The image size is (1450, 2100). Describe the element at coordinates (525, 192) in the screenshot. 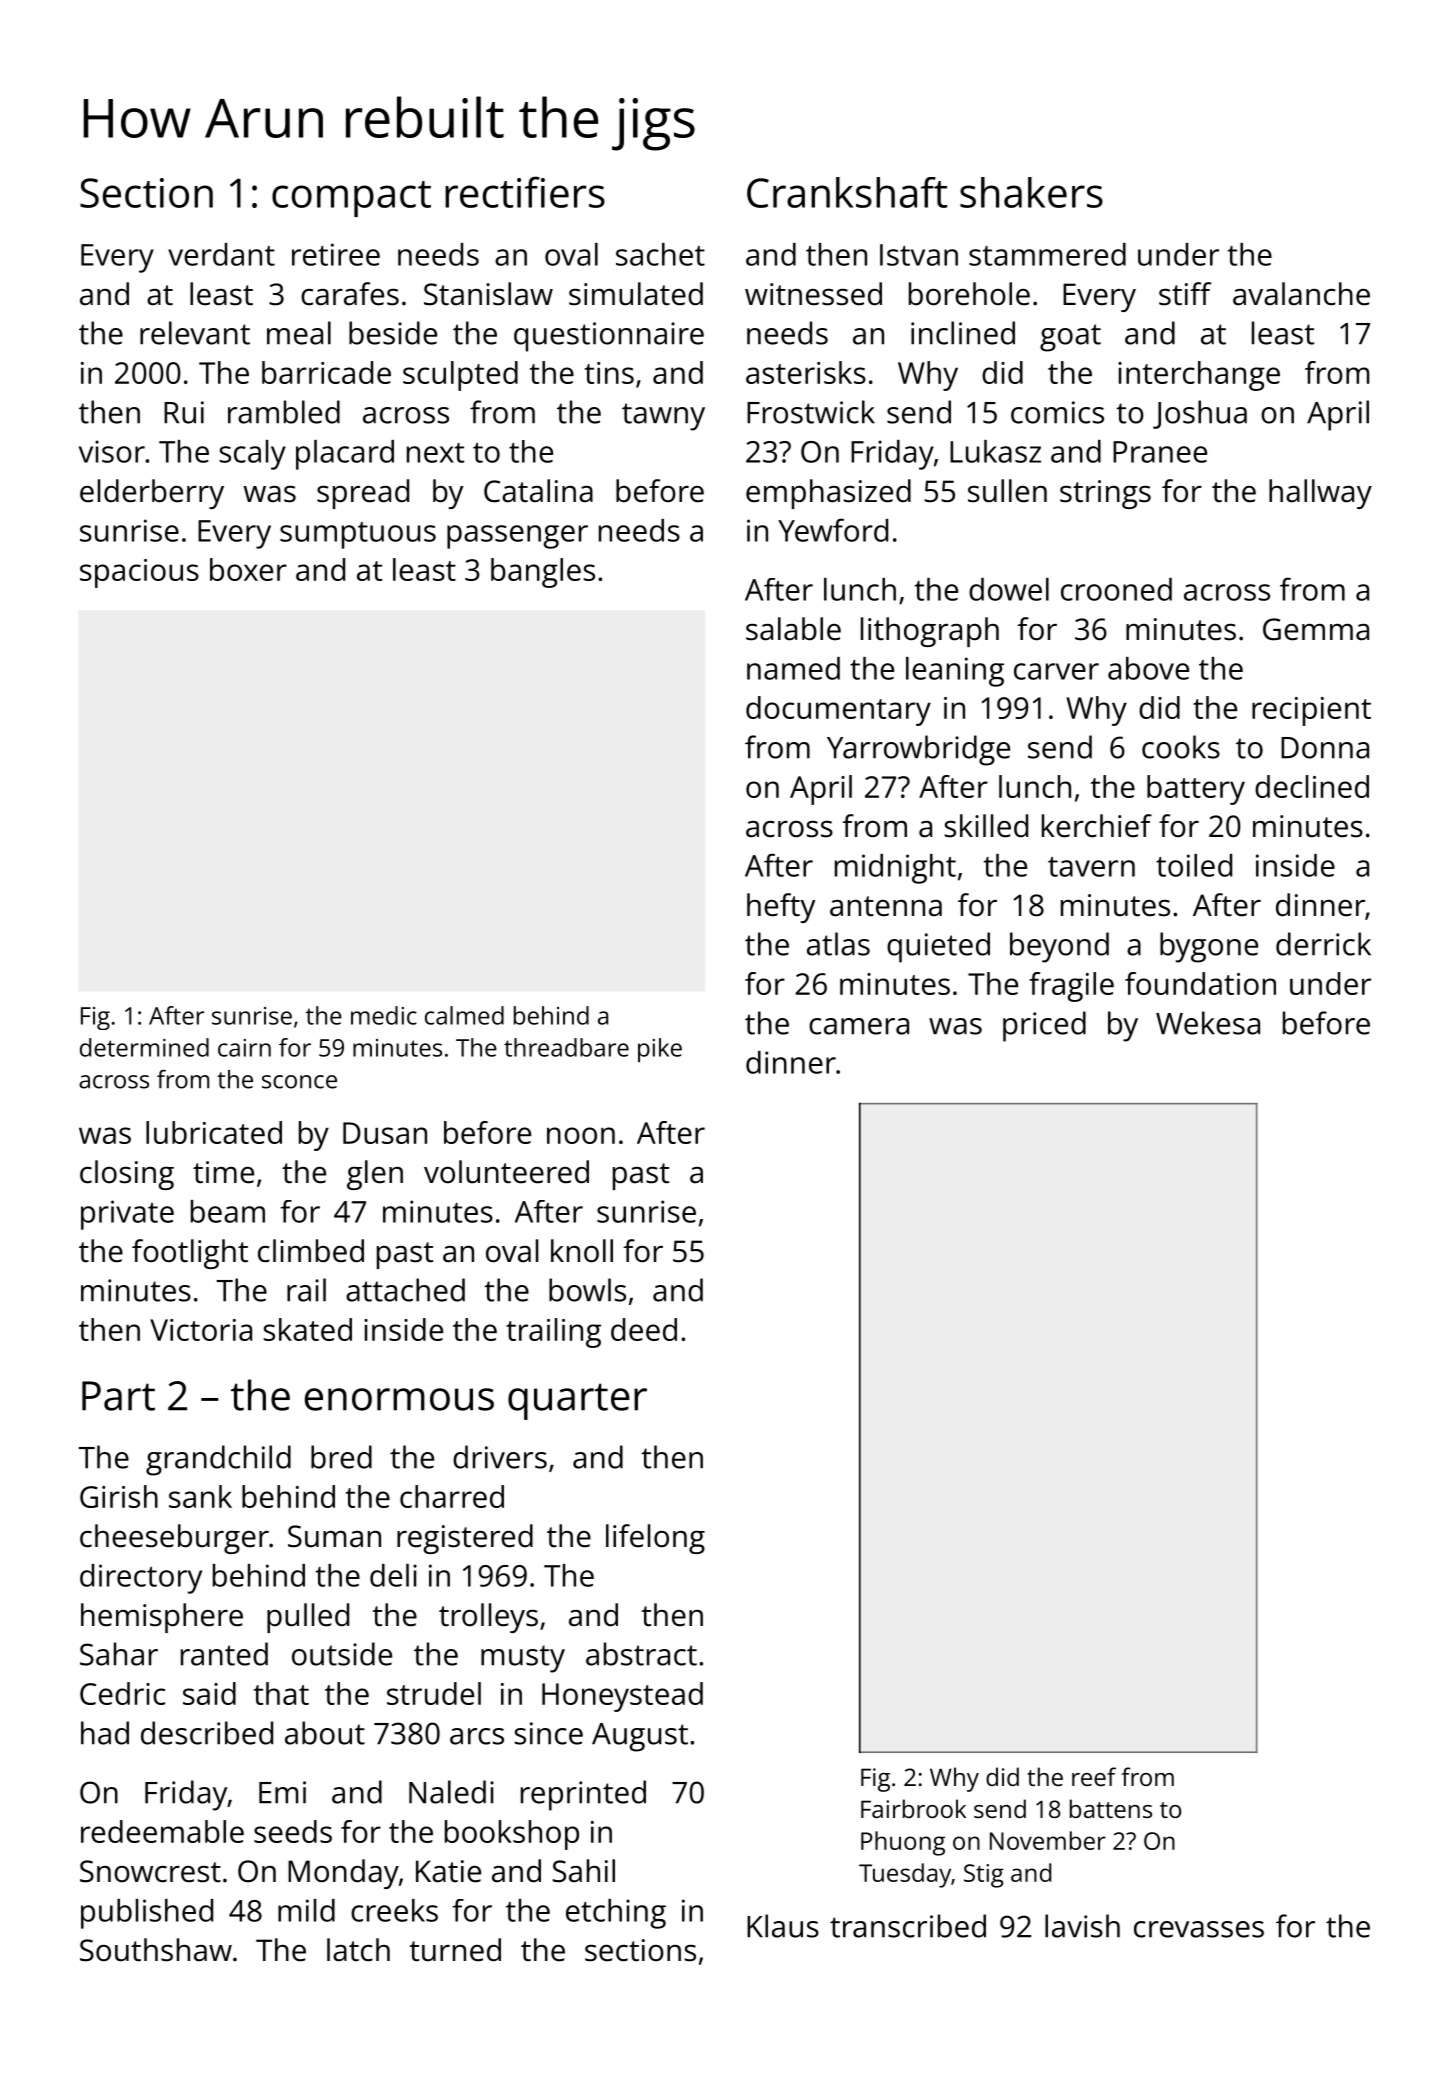

I see `rectifiers` at that location.
